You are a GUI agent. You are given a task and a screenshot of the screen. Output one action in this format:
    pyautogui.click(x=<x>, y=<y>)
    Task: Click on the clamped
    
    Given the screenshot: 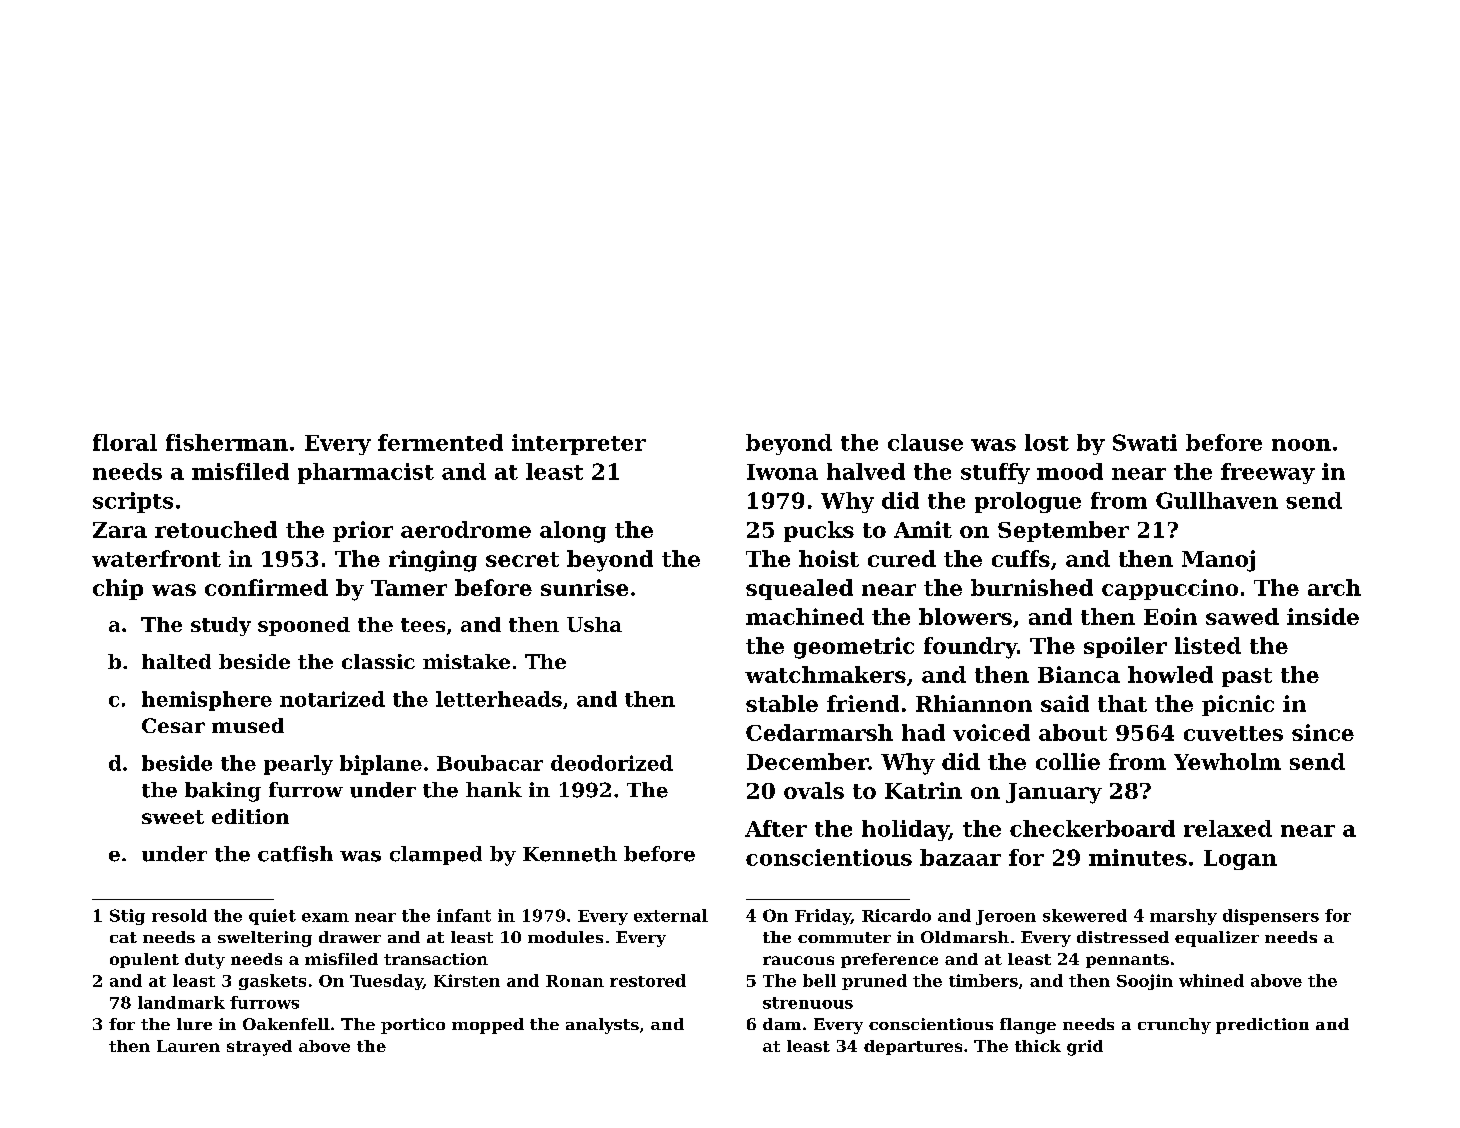 What is the action you would take?
    pyautogui.click(x=436, y=855)
